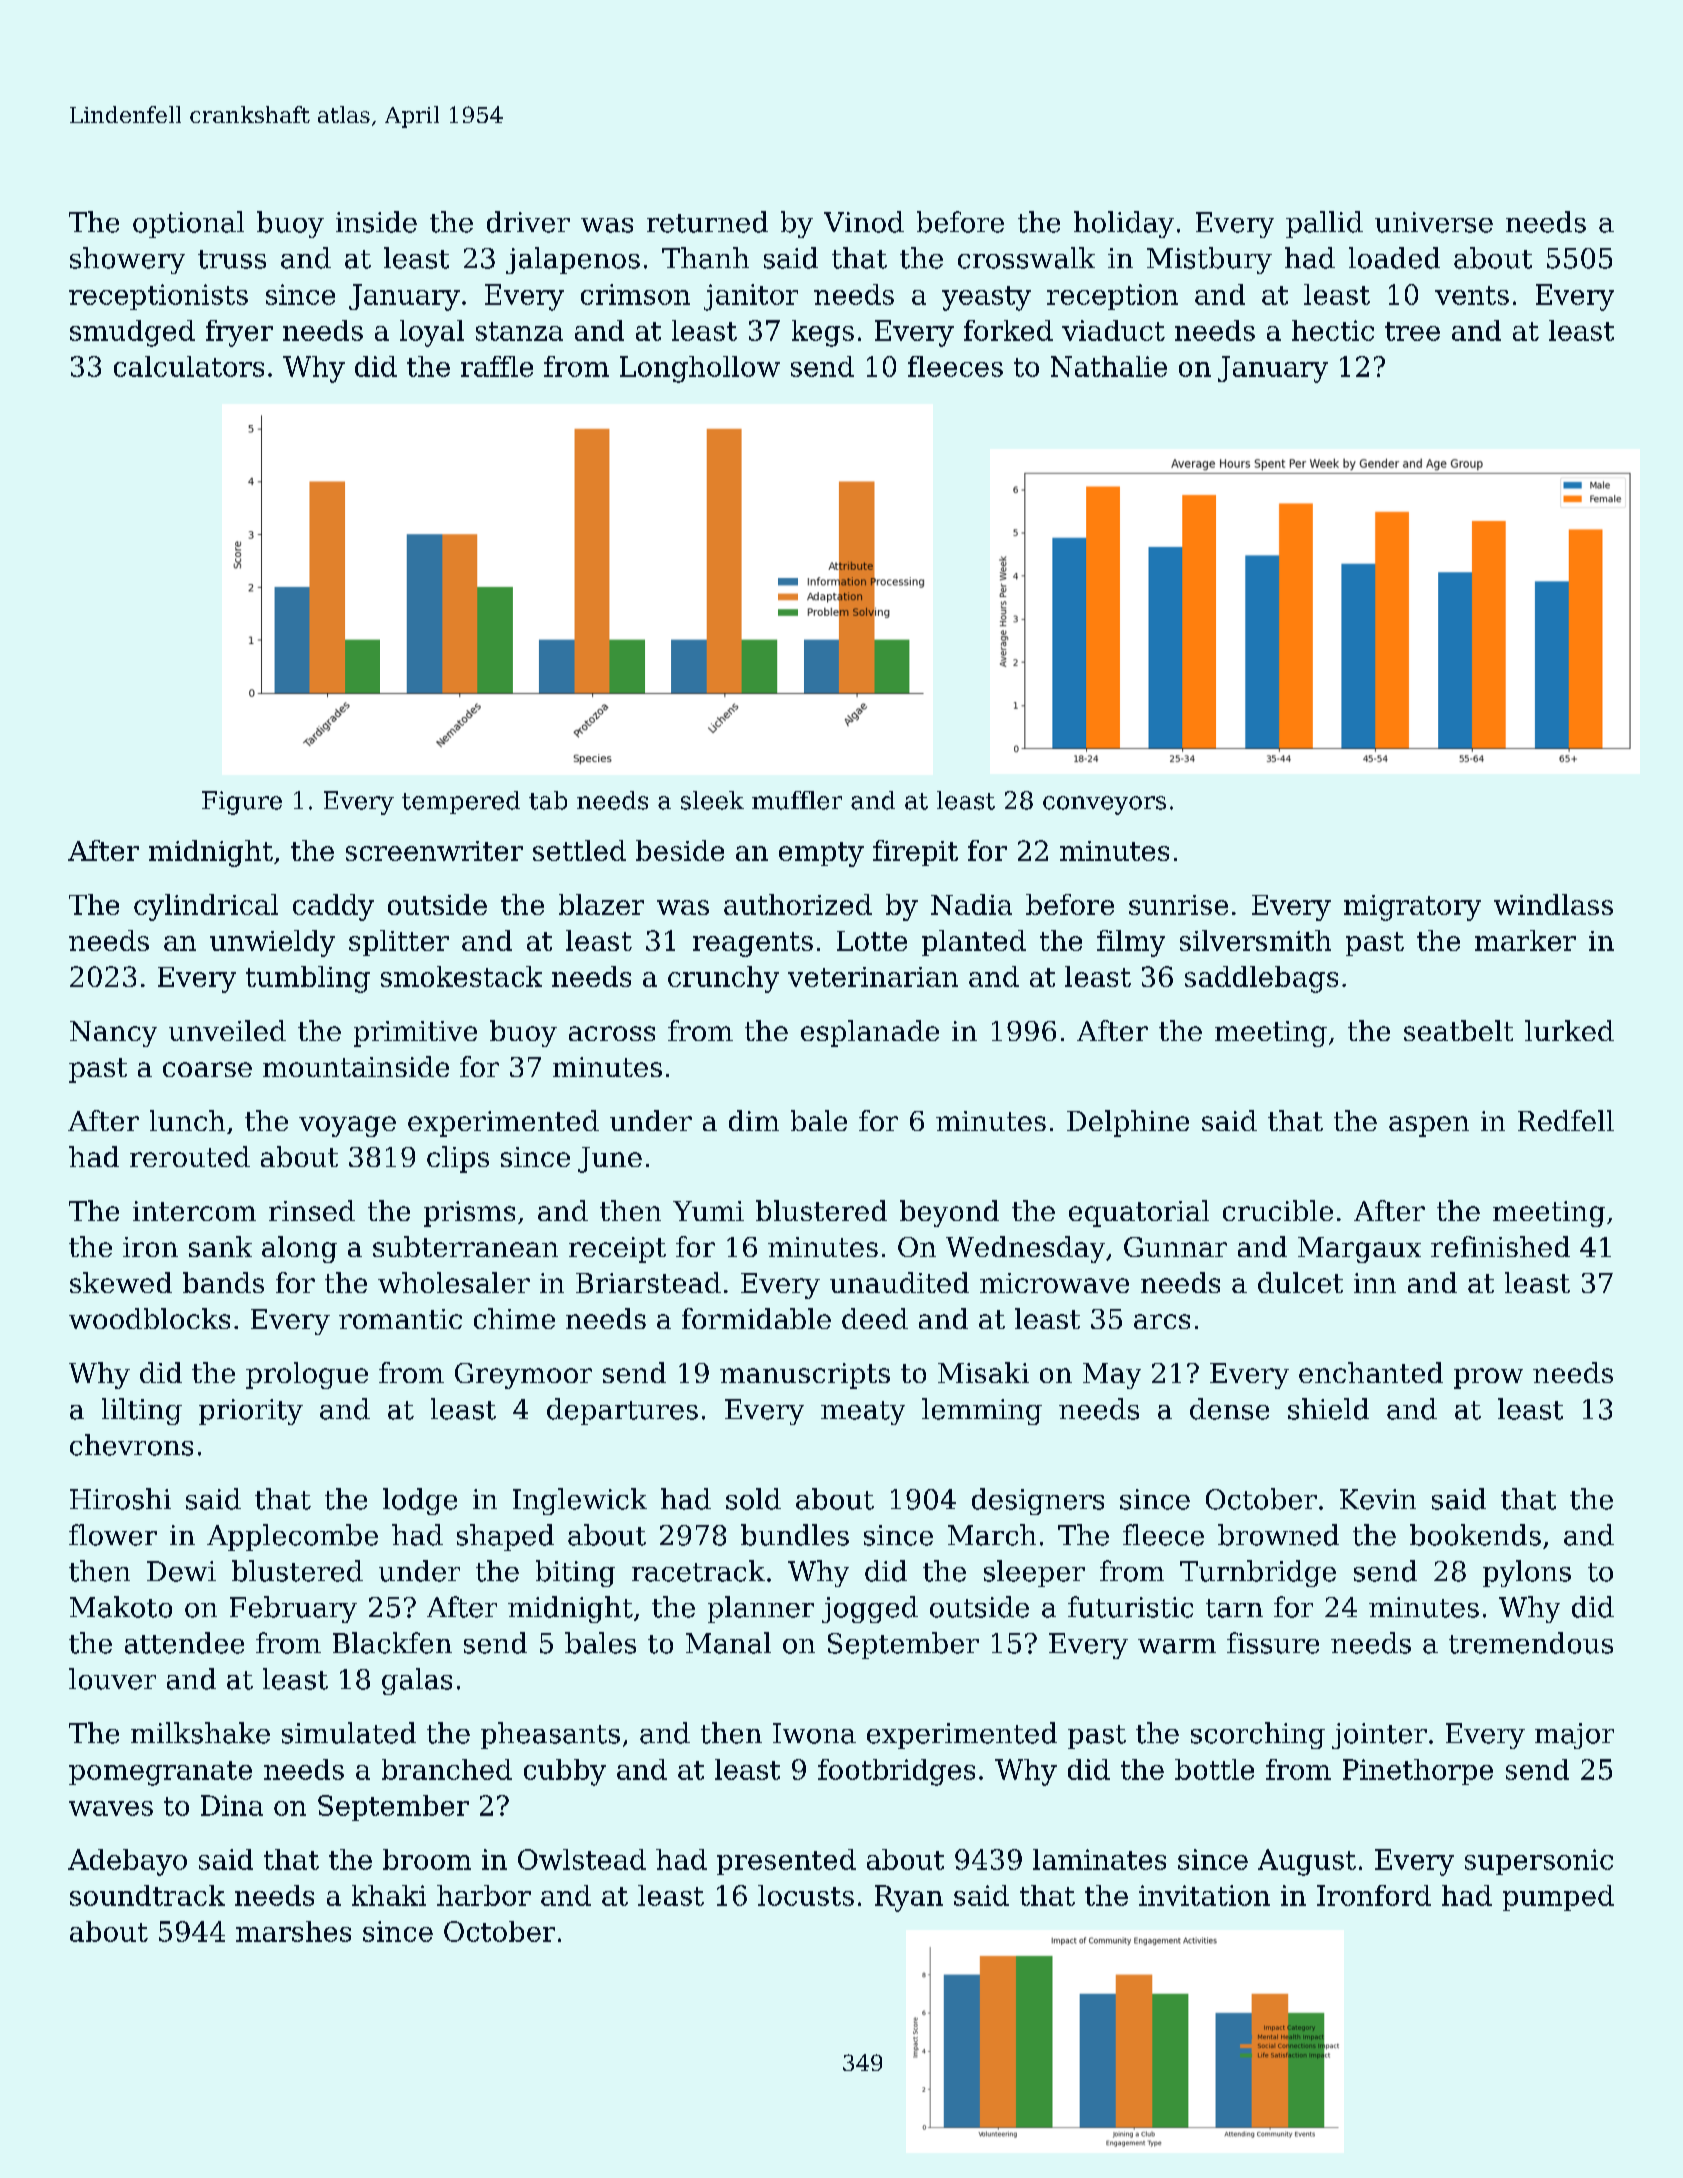 This image has height=2178, width=1683. What do you see at coordinates (189, 366) in the image?
I see `calculators` at bounding box center [189, 366].
